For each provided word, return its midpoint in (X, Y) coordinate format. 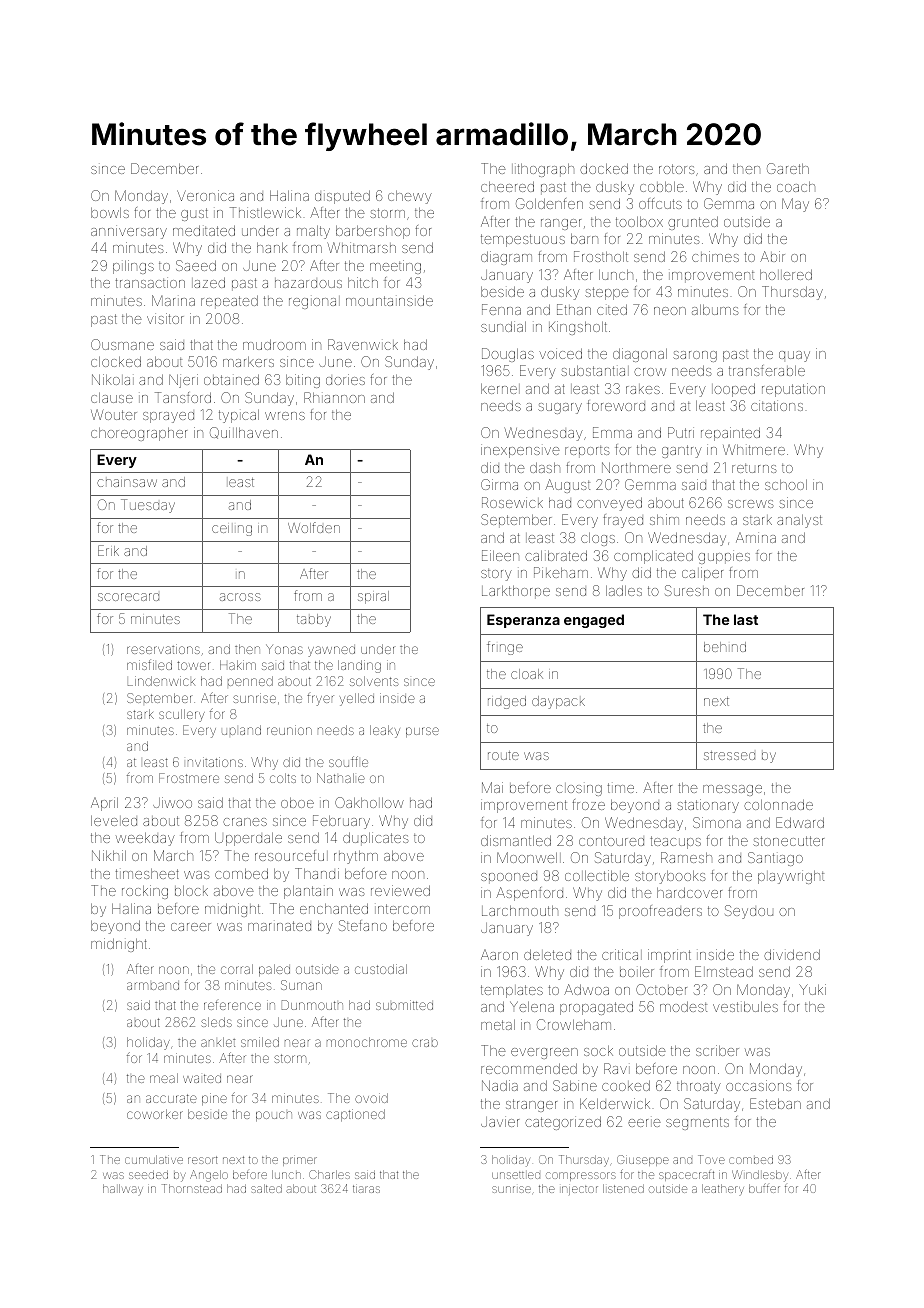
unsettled (516, 1175)
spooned (509, 878)
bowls (110, 213)
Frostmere (189, 778)
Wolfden (314, 527)
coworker (155, 1114)
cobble (662, 187)
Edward (800, 822)
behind (725, 647)
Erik (108, 550)
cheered (507, 186)
